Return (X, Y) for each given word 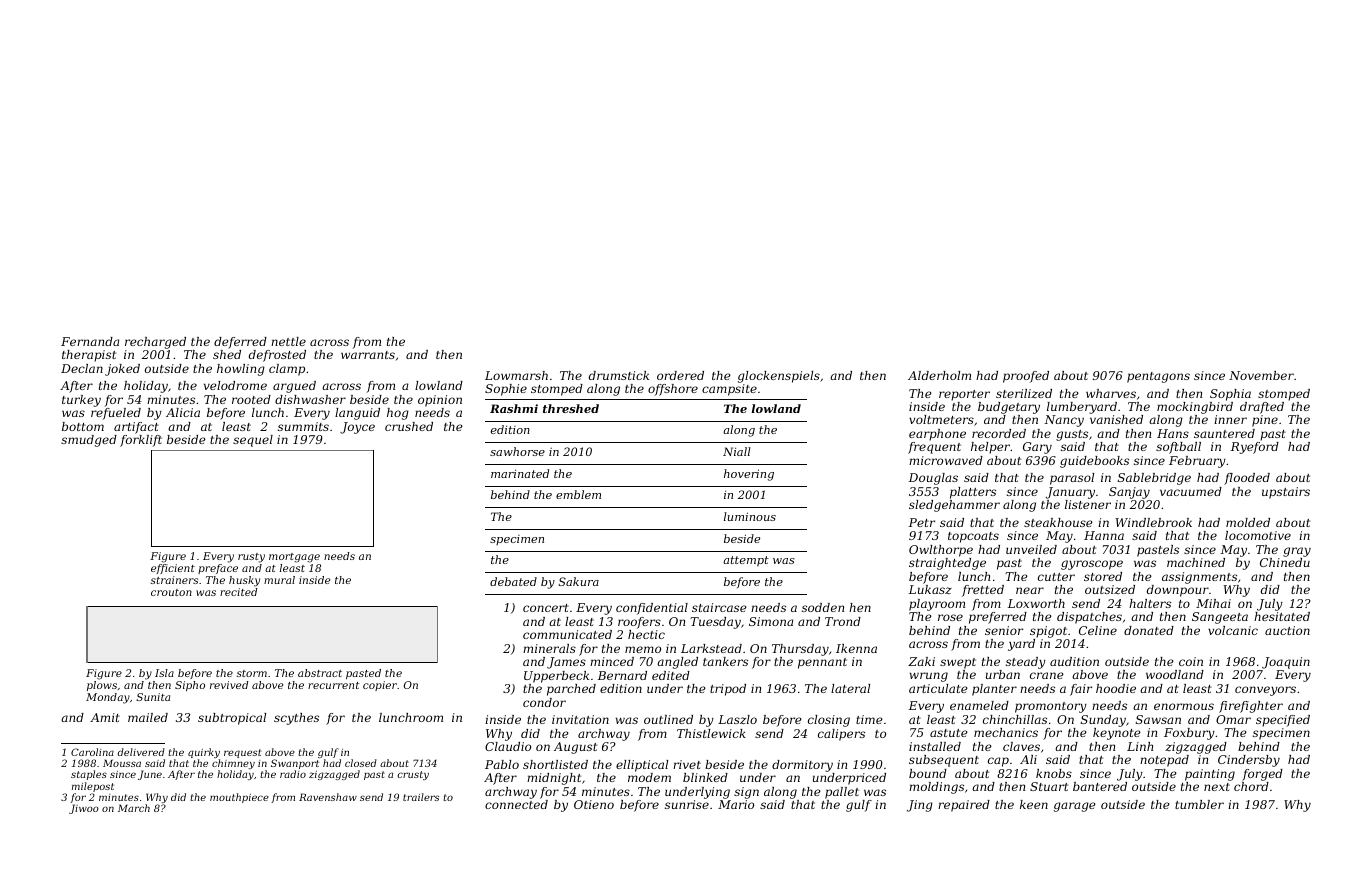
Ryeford (1255, 448)
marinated (520, 473)
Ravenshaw (328, 797)
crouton (171, 592)
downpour (1178, 591)
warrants (368, 355)
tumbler (1199, 804)
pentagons (1158, 377)
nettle (288, 341)
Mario (736, 804)
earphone (937, 435)
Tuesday (715, 623)
